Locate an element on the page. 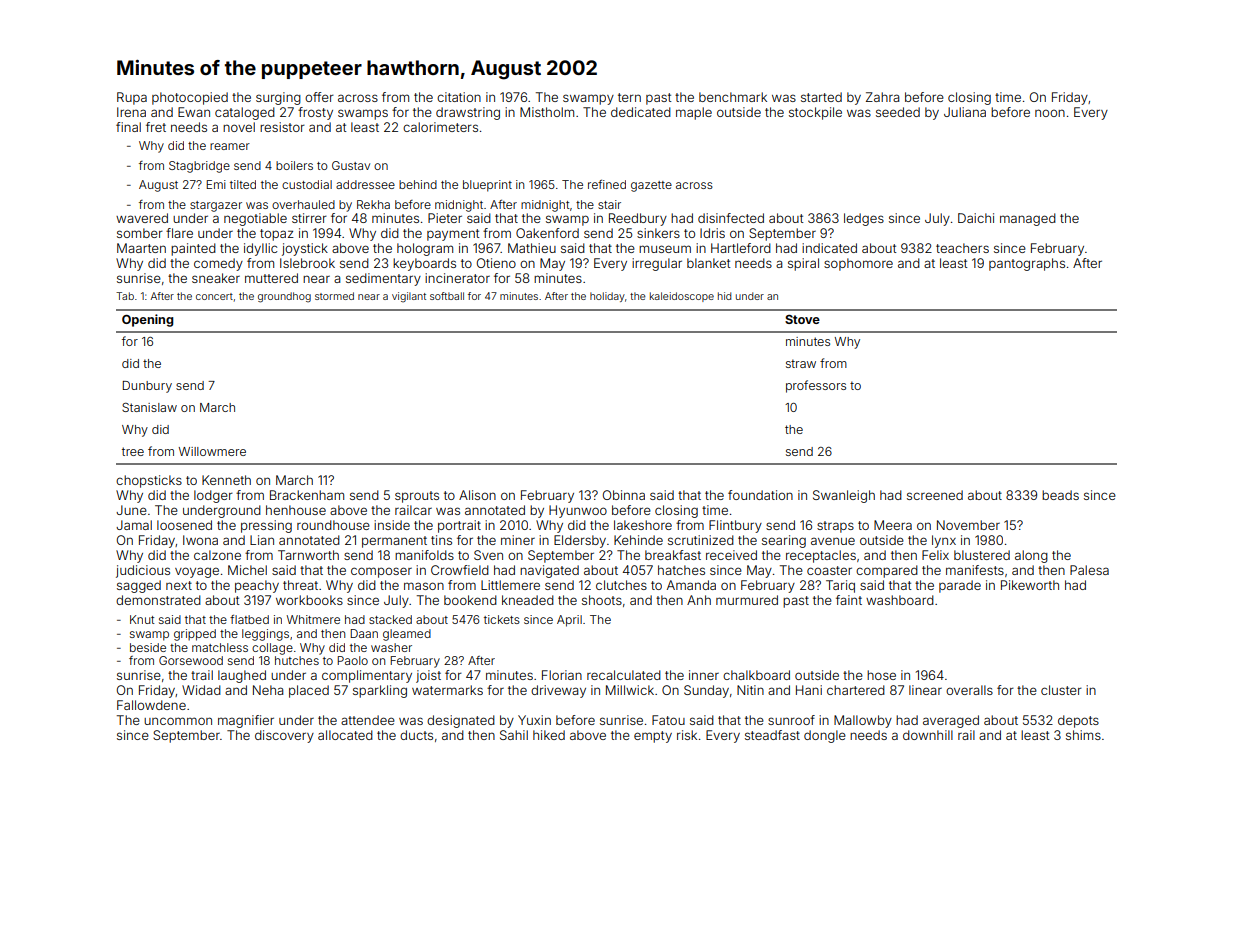 The height and width of the page is (952, 1233). gazette is located at coordinates (651, 186).
